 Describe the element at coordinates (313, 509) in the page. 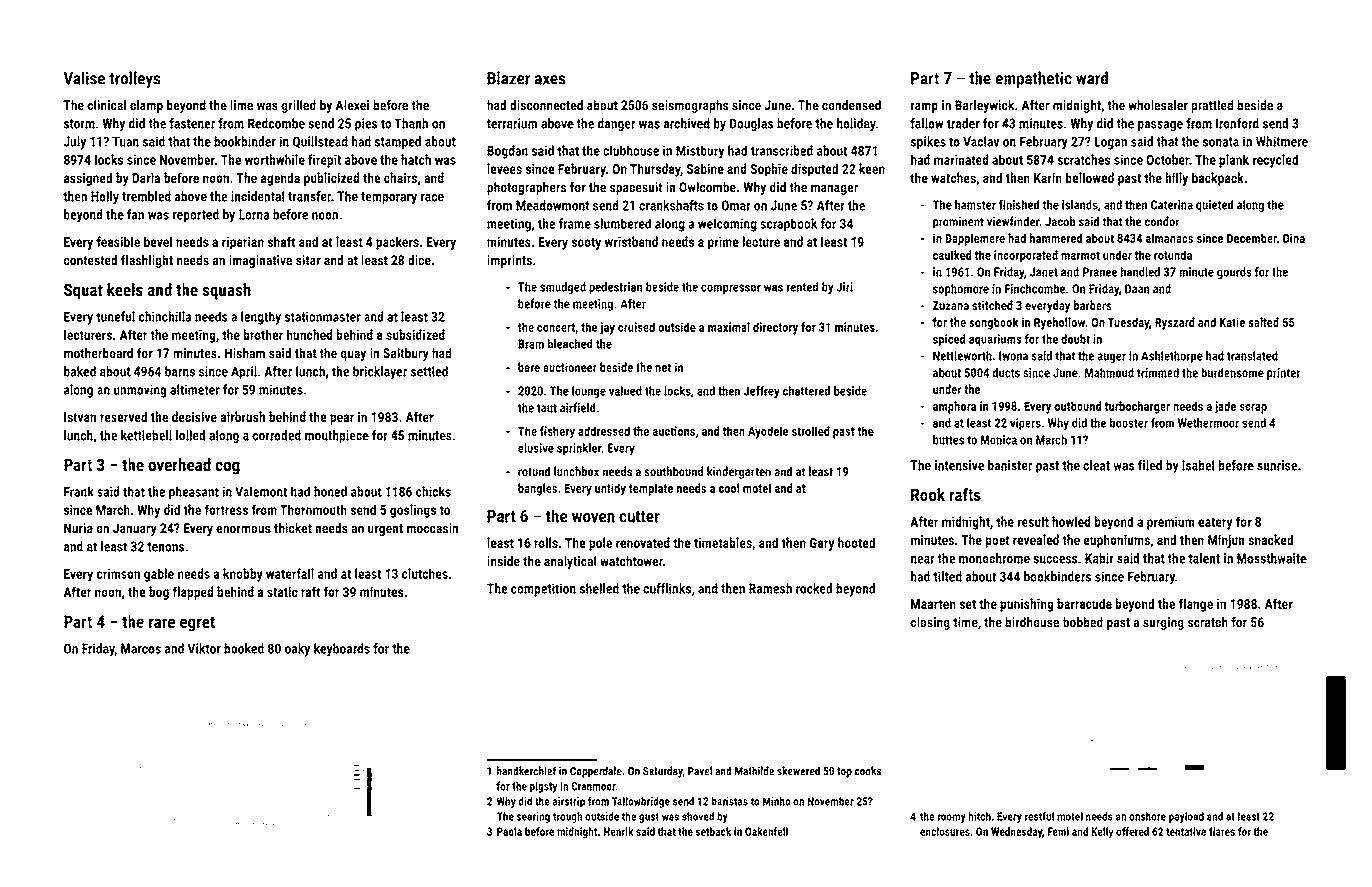

I see `Thornmouth` at that location.
